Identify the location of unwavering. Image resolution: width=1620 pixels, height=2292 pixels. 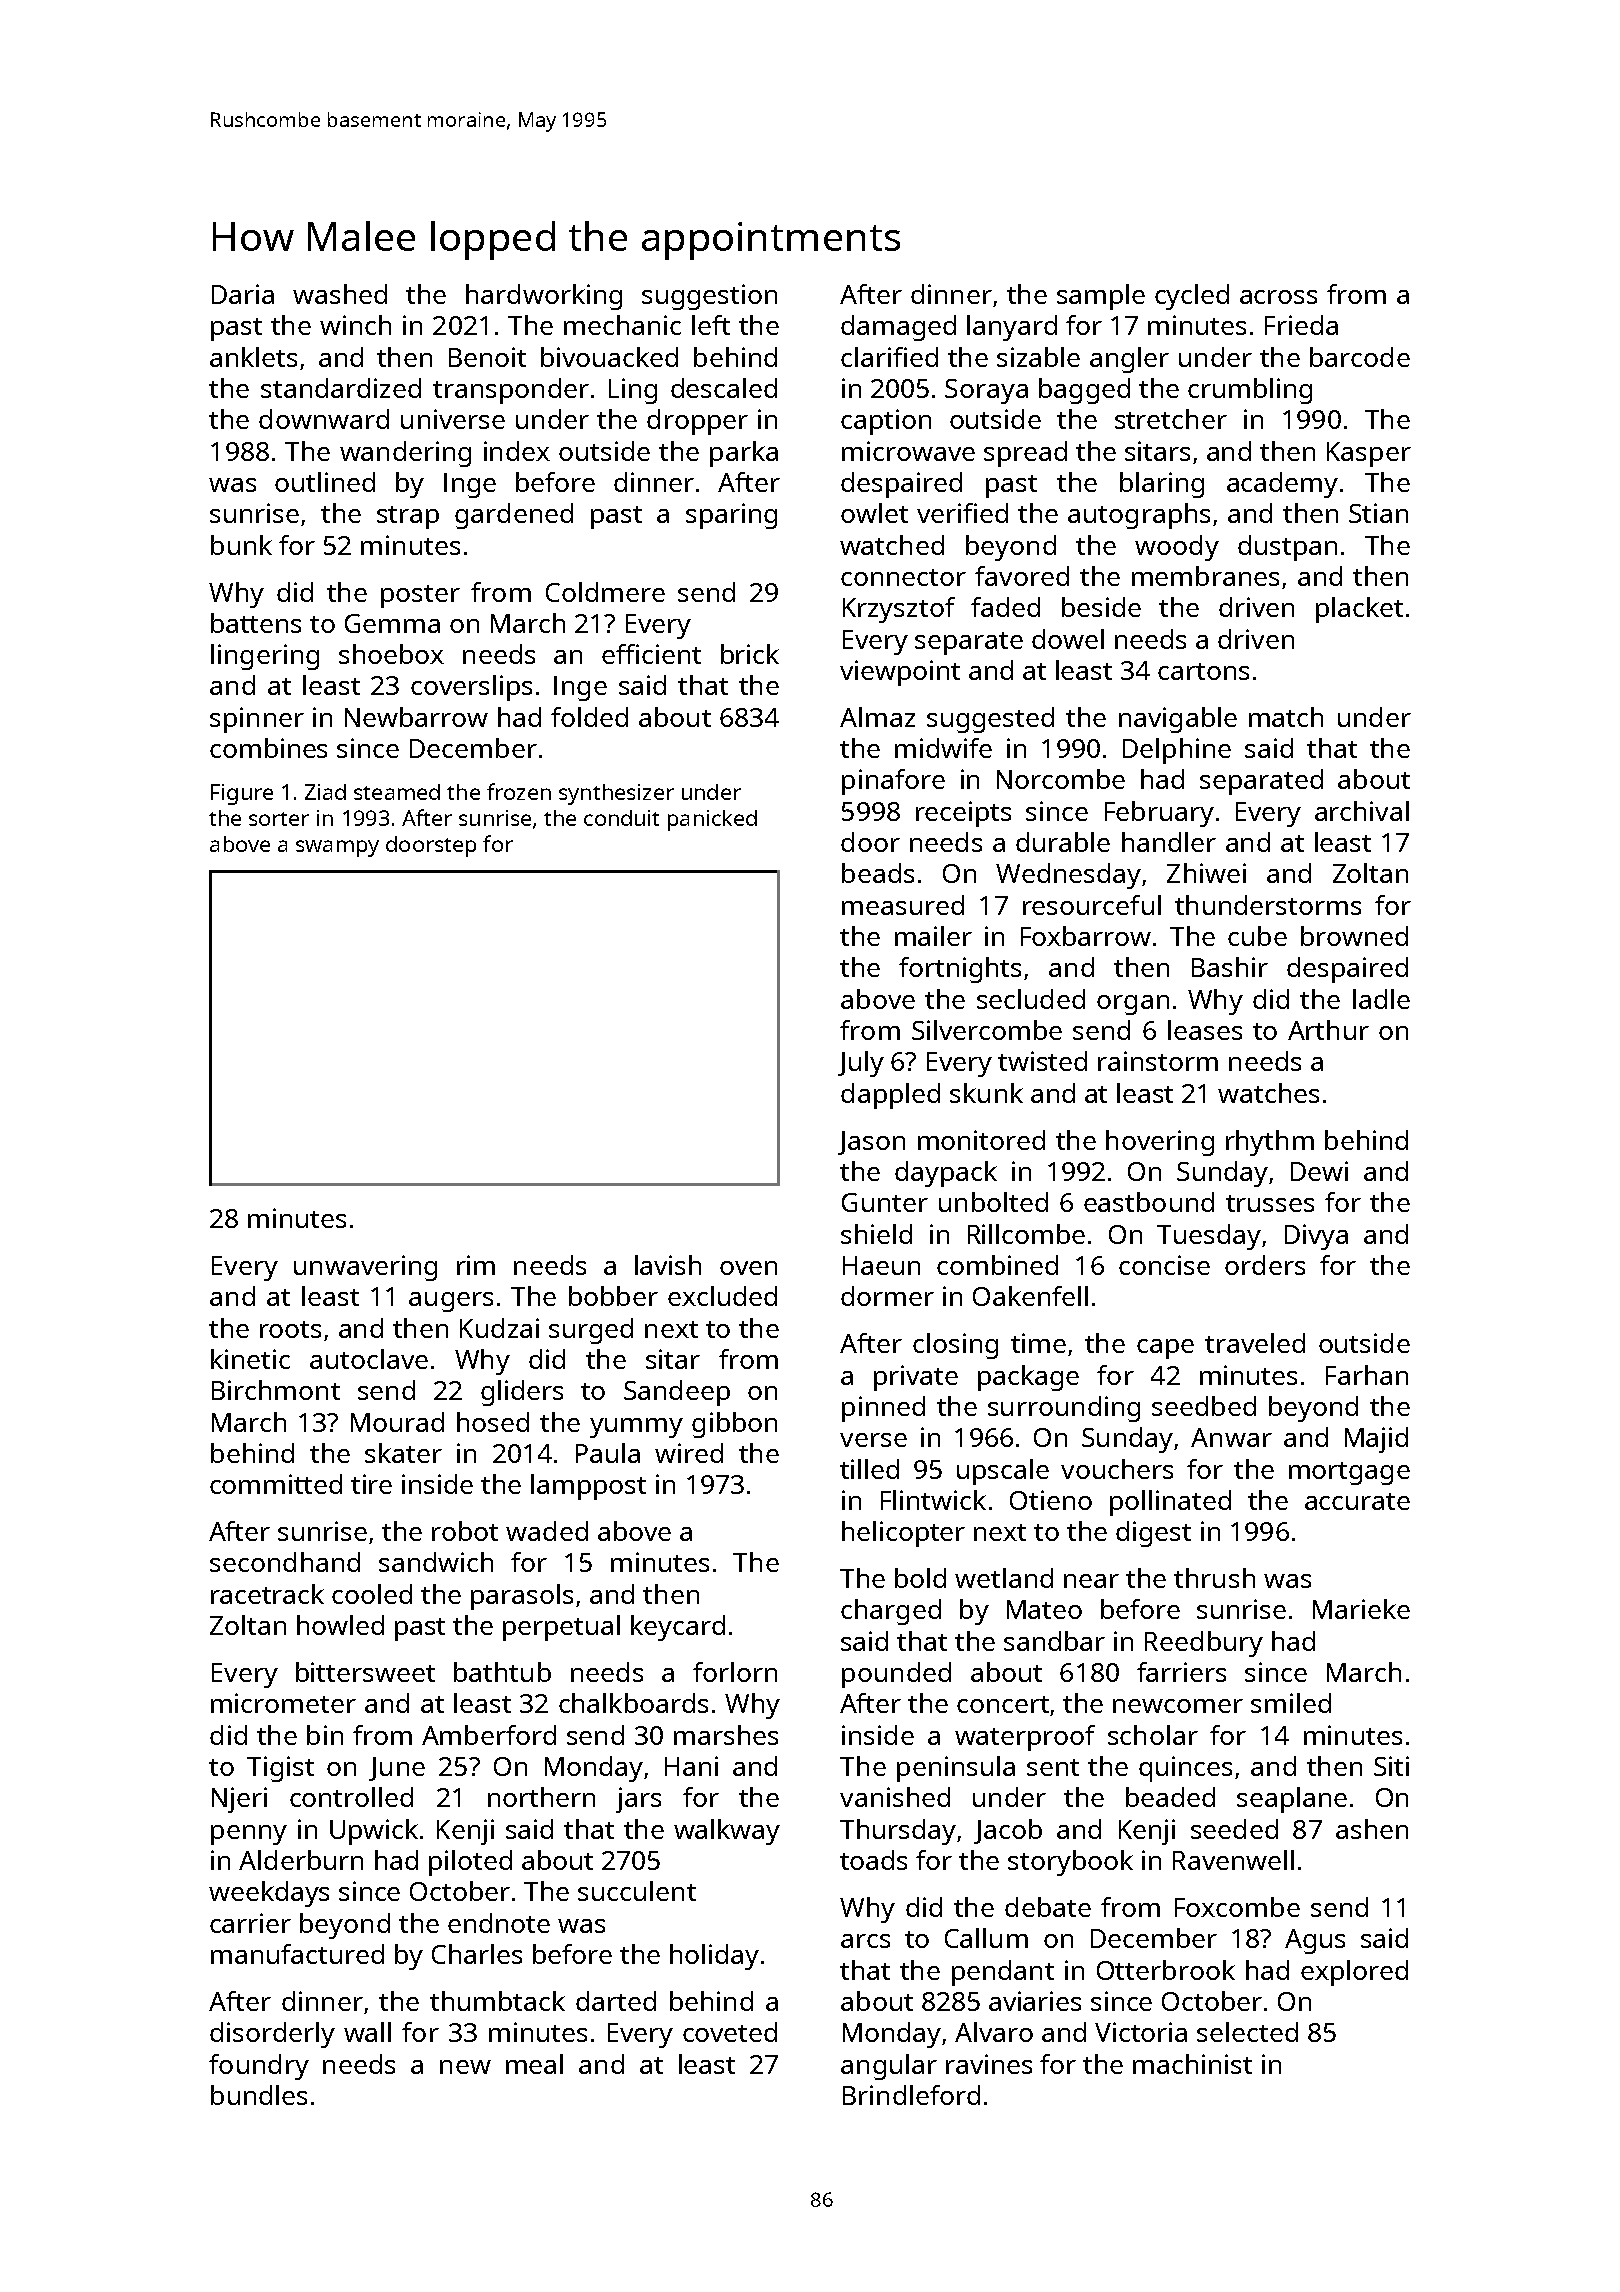
(365, 1268).
